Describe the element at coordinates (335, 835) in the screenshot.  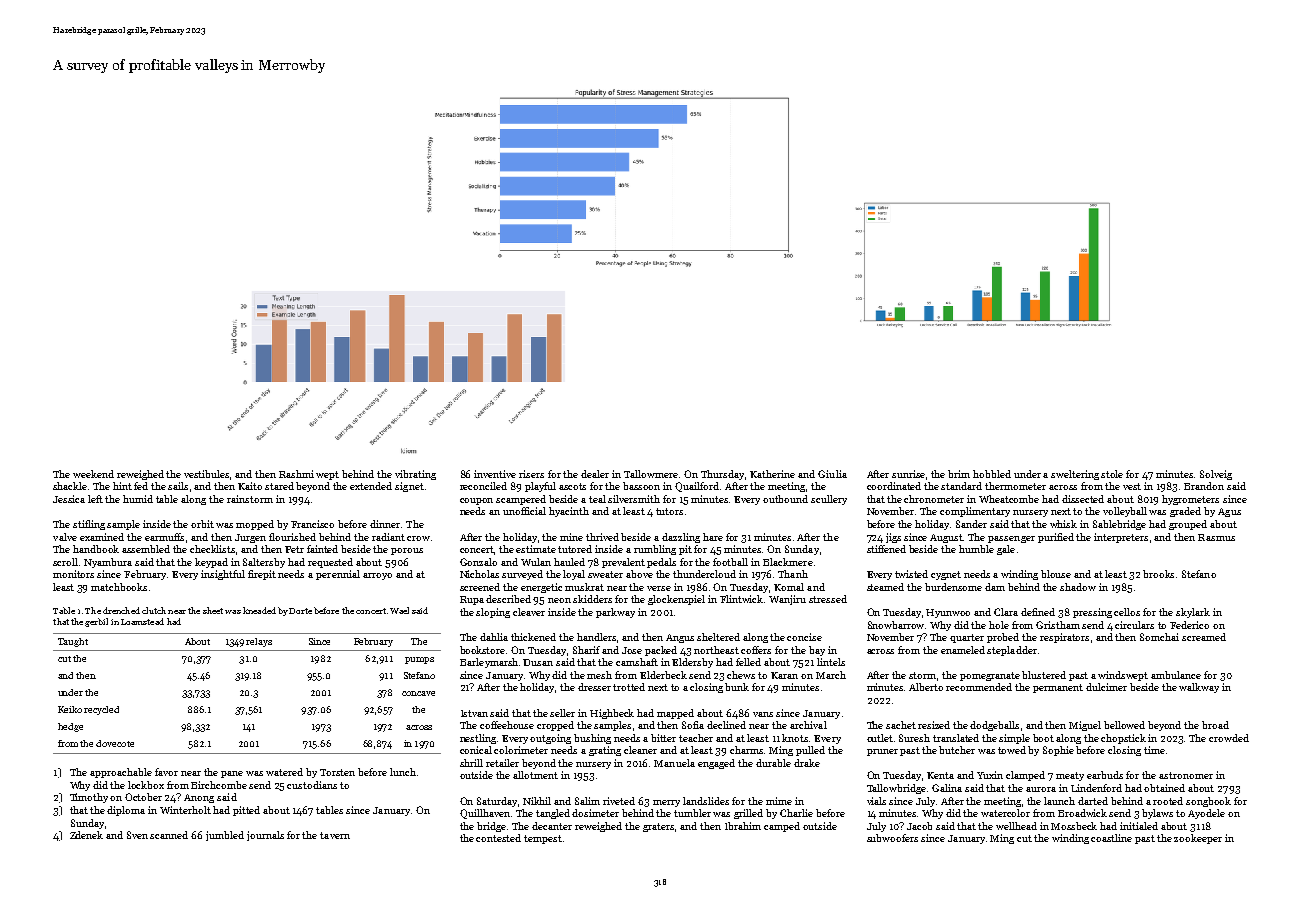
I see `tavern` at that location.
